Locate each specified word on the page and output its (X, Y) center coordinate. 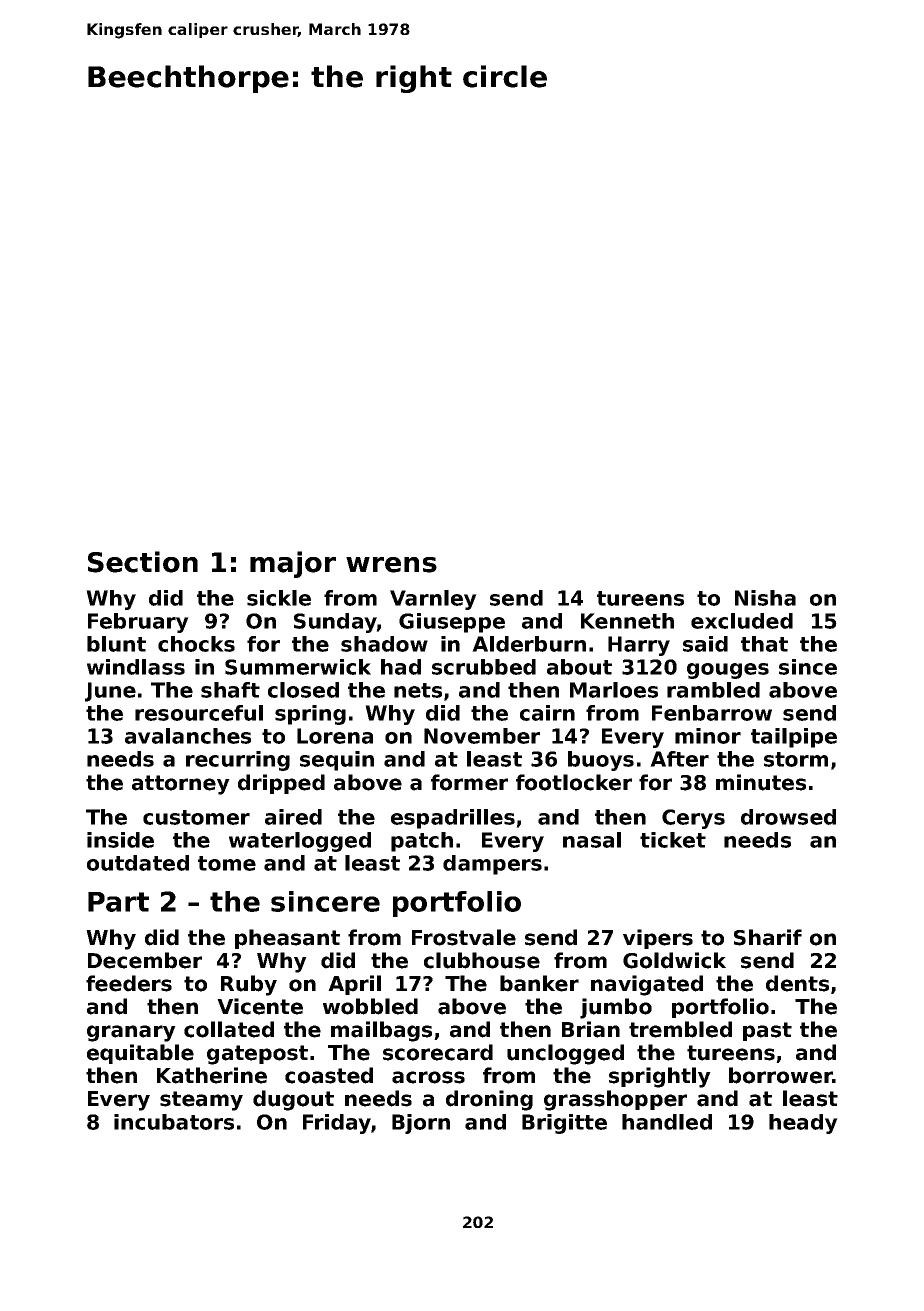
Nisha (765, 598)
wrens (391, 565)
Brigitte (564, 1124)
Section (143, 562)
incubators (174, 1122)
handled (667, 1122)
